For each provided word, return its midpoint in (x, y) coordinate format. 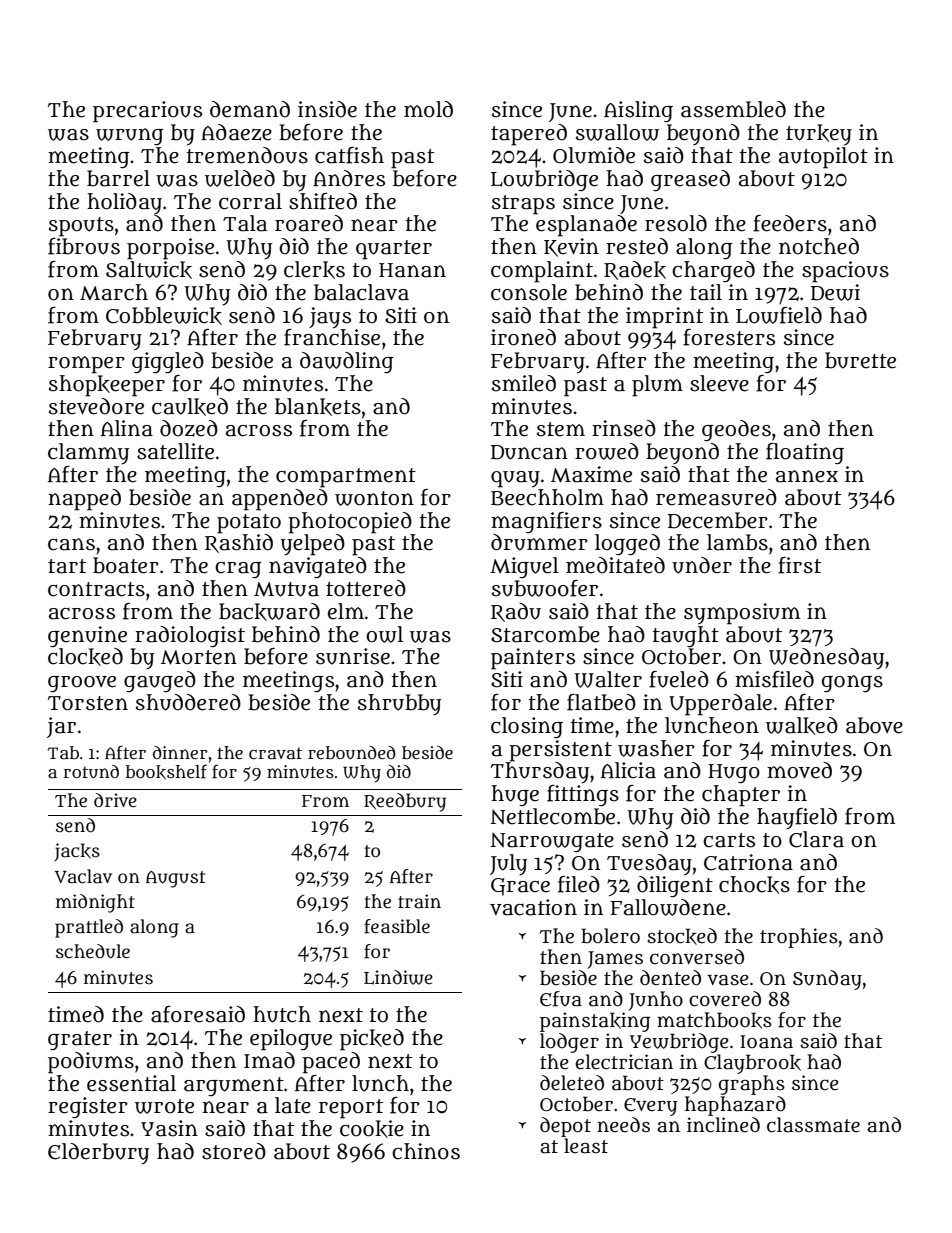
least (586, 1146)
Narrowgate (552, 842)
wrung (130, 136)
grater (80, 1040)
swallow (617, 132)
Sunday (827, 980)
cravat (275, 753)
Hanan (412, 270)
